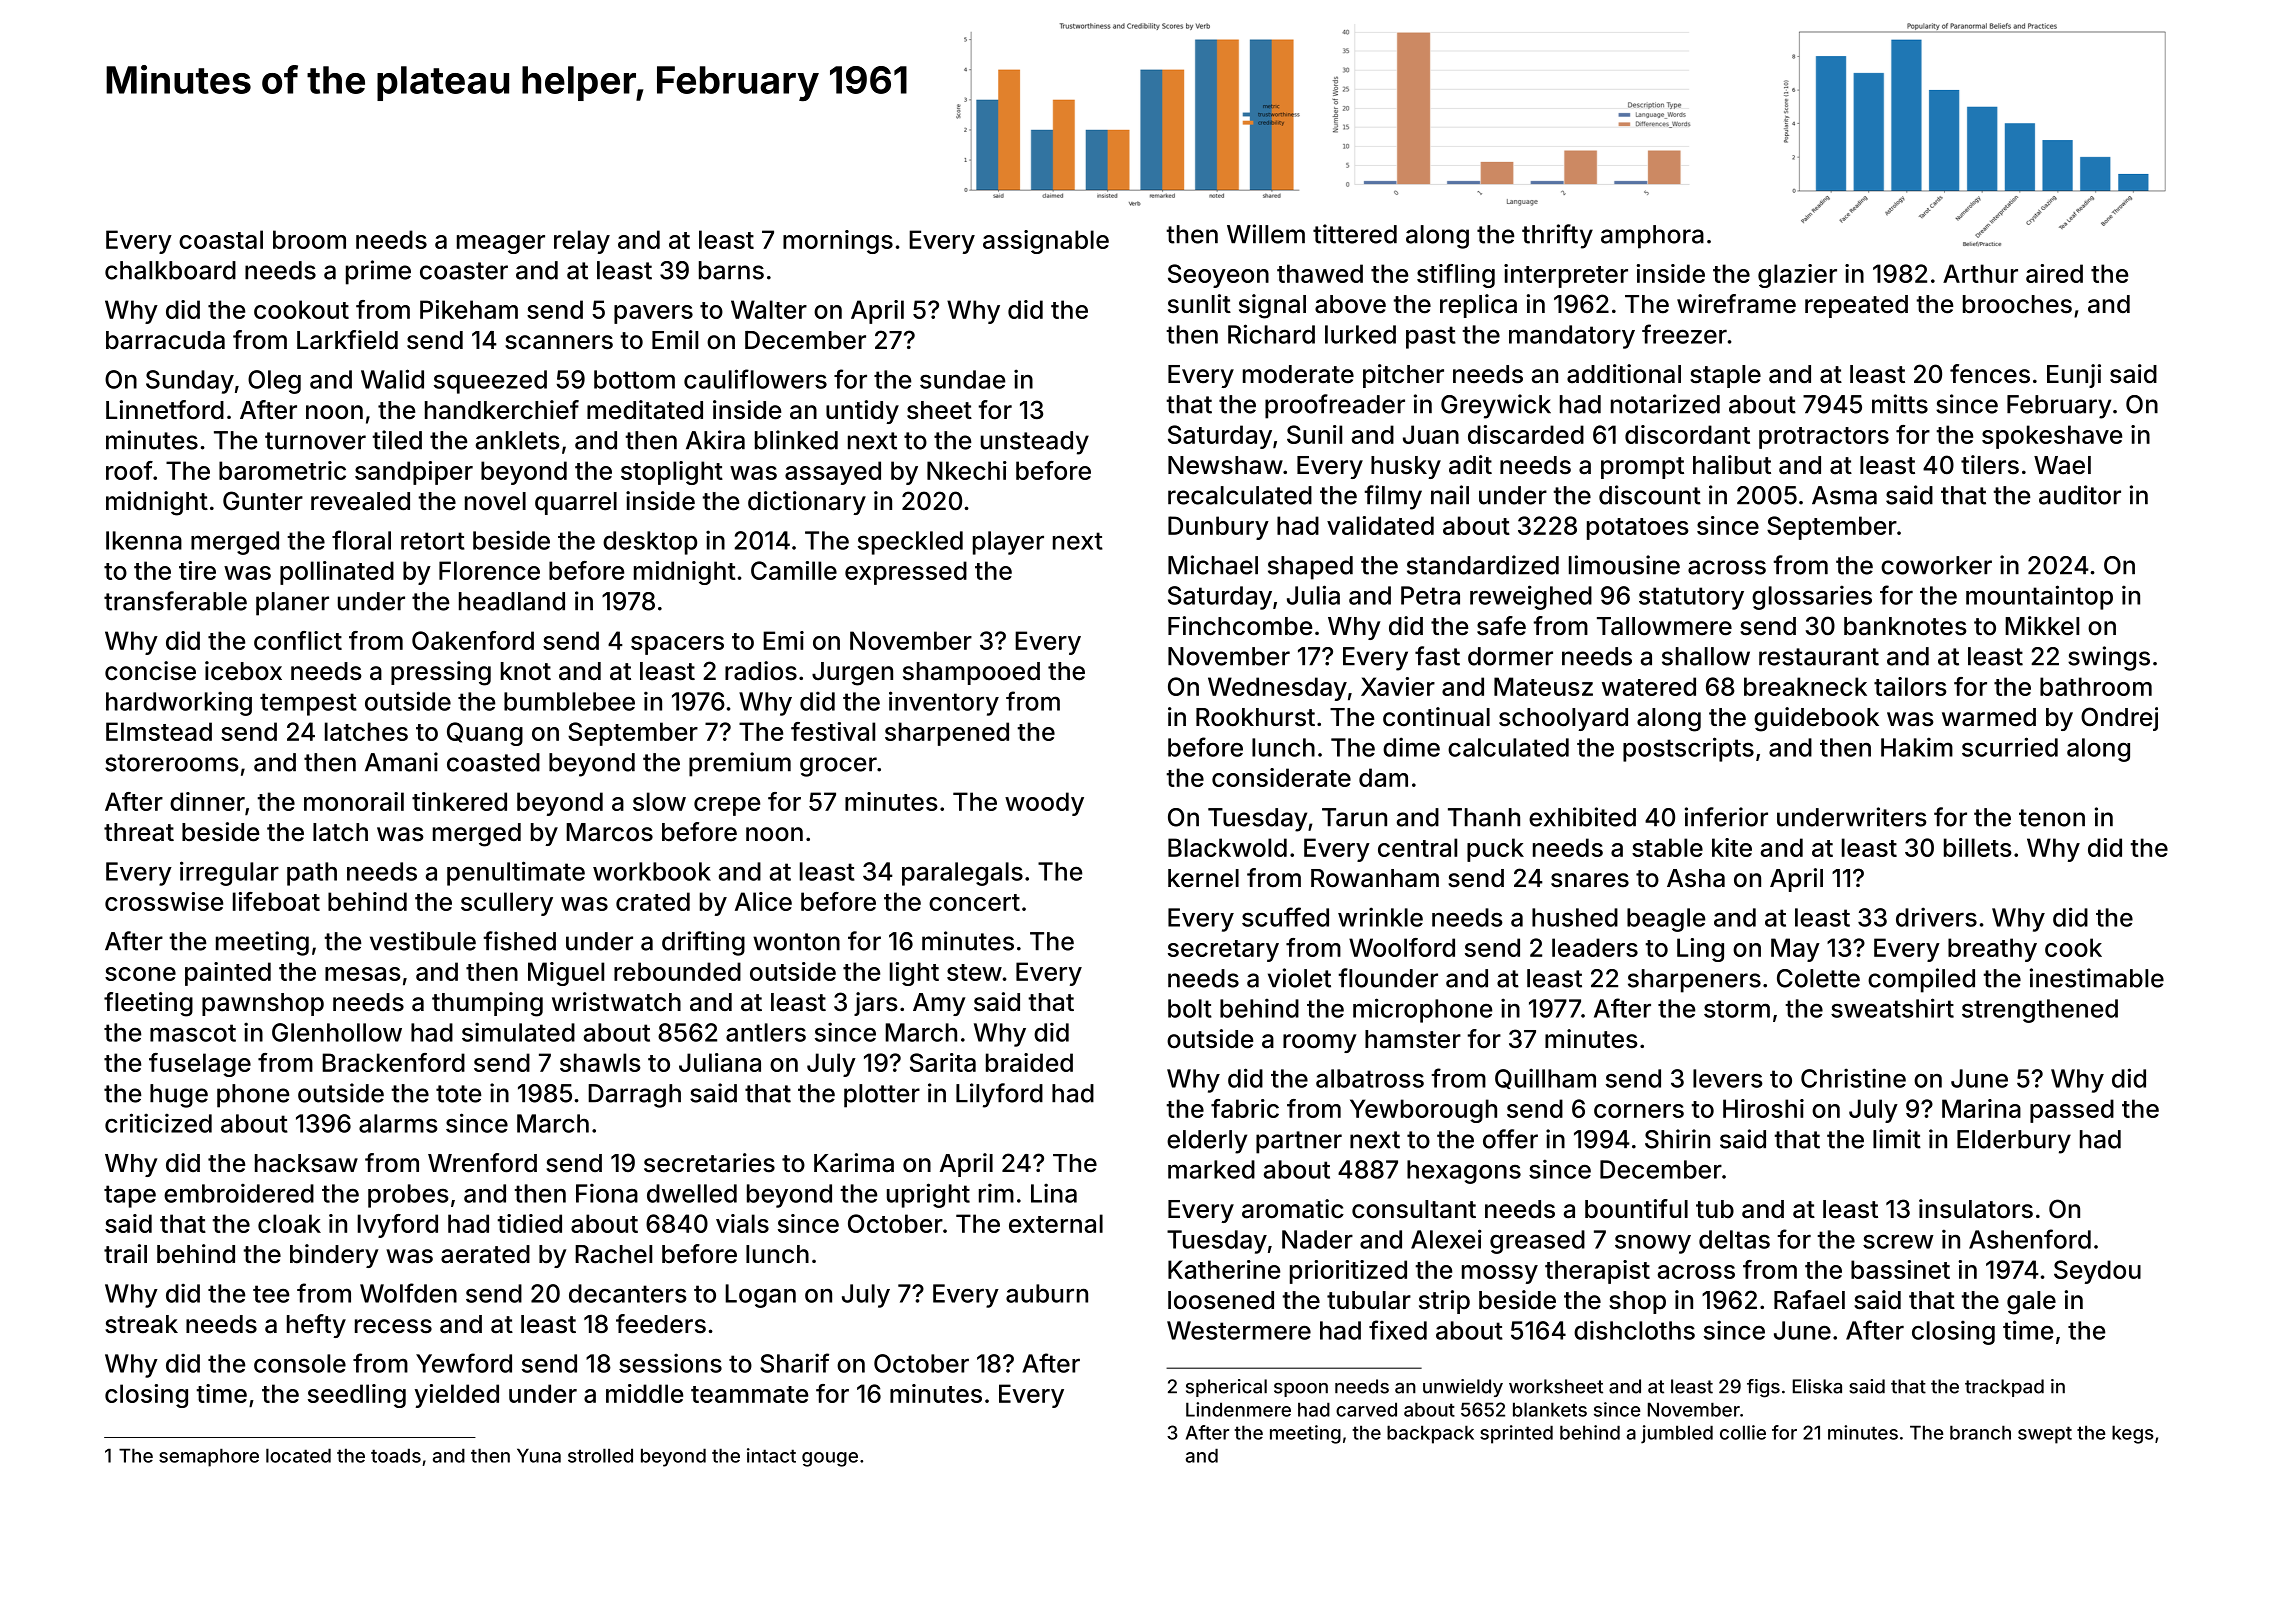 The width and height of the document is (2280, 1612). Describe the element at coordinates (644, 1393) in the document. I see `middle` at that location.
